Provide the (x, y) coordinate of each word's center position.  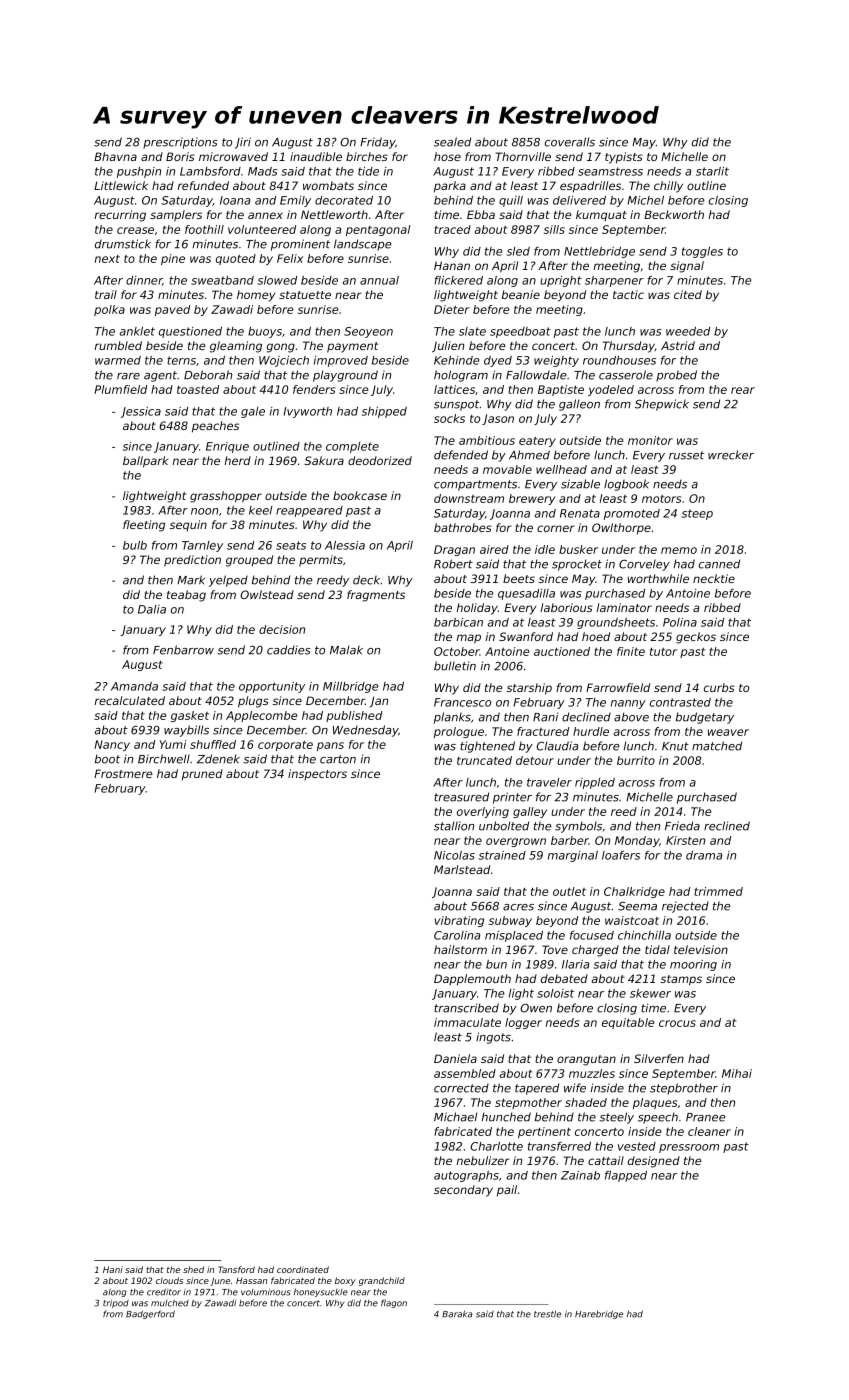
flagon (394, 1303)
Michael (455, 1117)
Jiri (243, 143)
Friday (377, 143)
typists (624, 158)
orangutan (586, 1060)
